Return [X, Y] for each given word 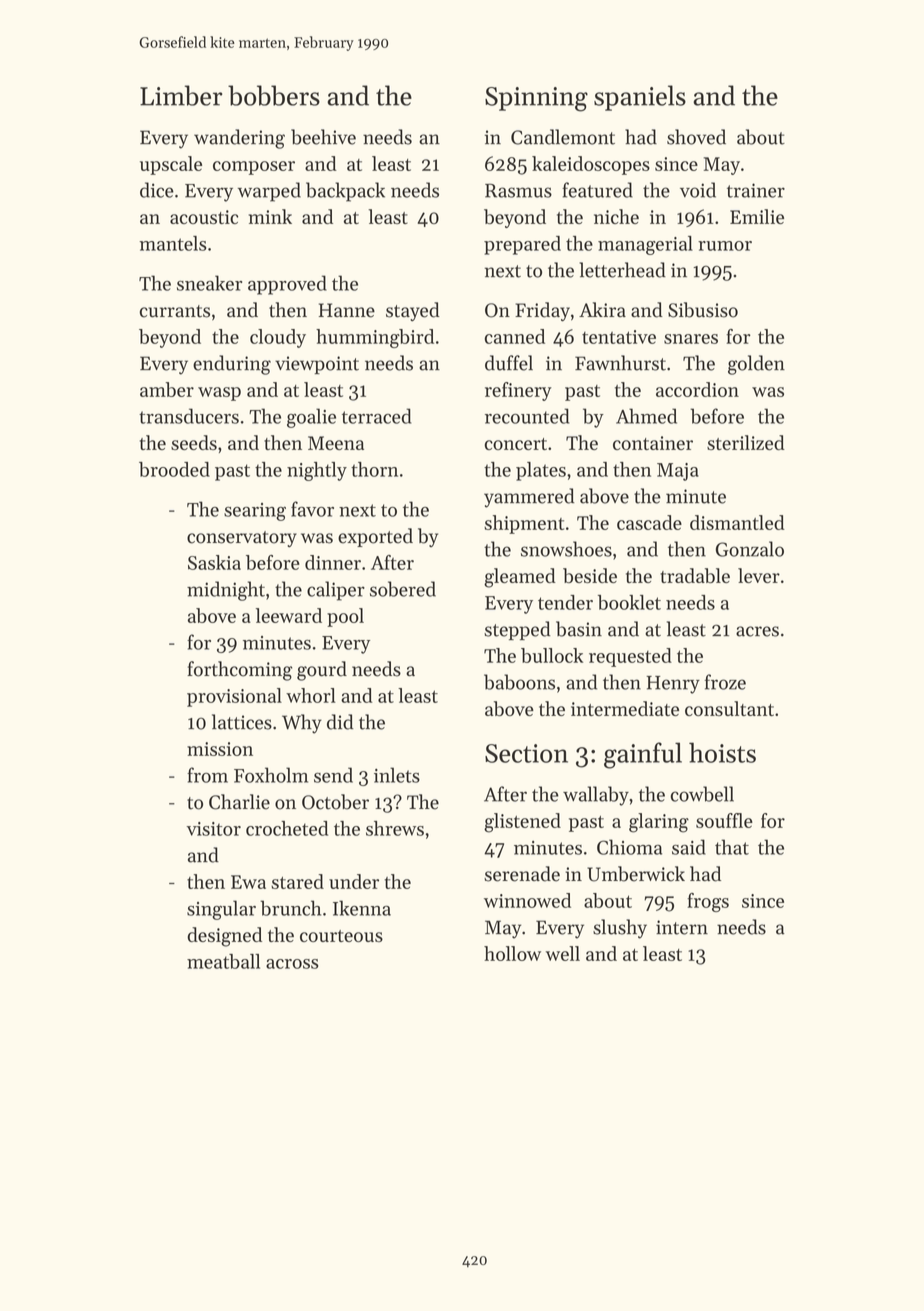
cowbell [702, 794]
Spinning [536, 99]
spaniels [640, 98]
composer [254, 168]
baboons [519, 682]
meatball [223, 961]
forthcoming [239, 671]
